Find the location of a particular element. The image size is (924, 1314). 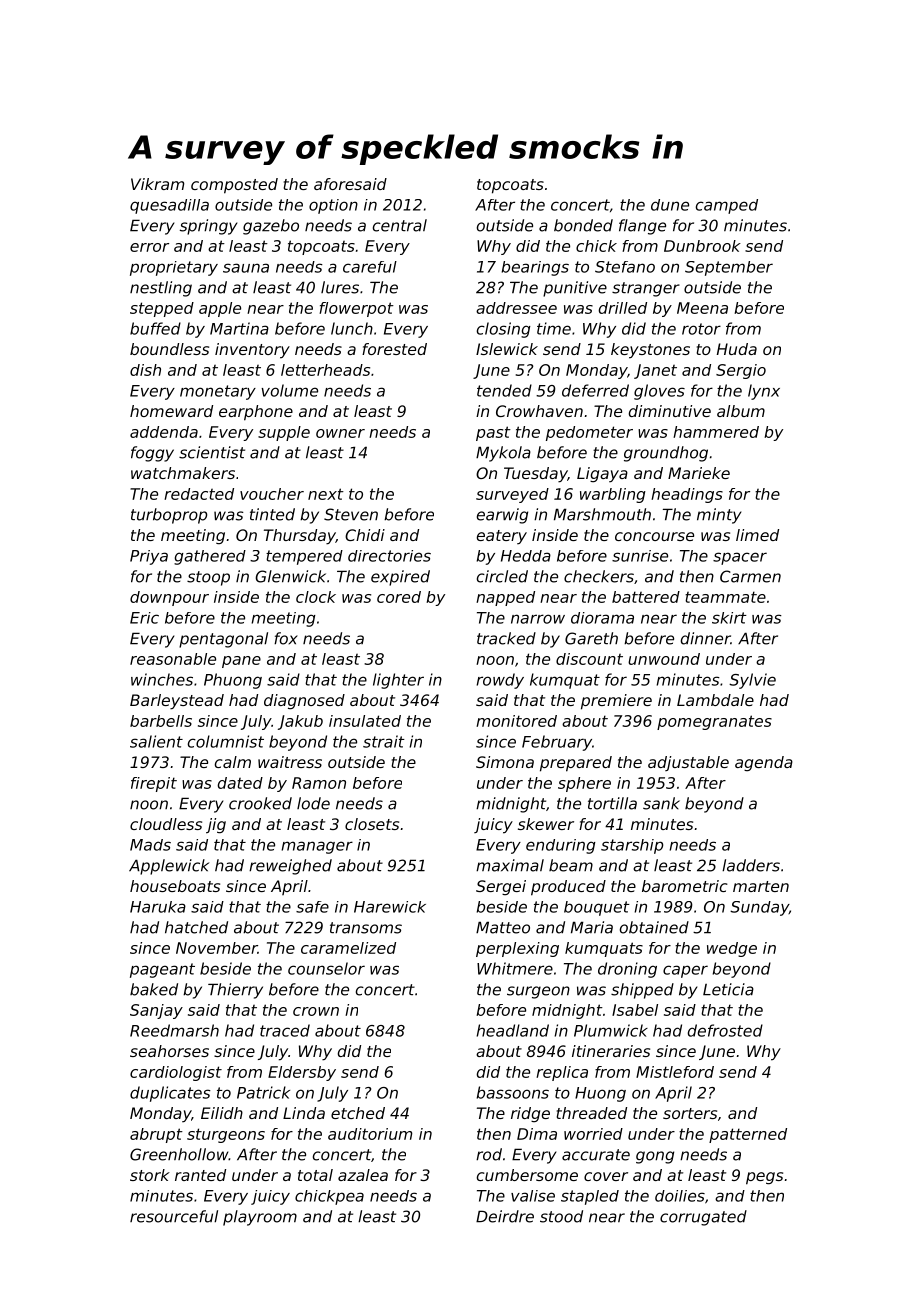

transoms is located at coordinates (366, 928).
